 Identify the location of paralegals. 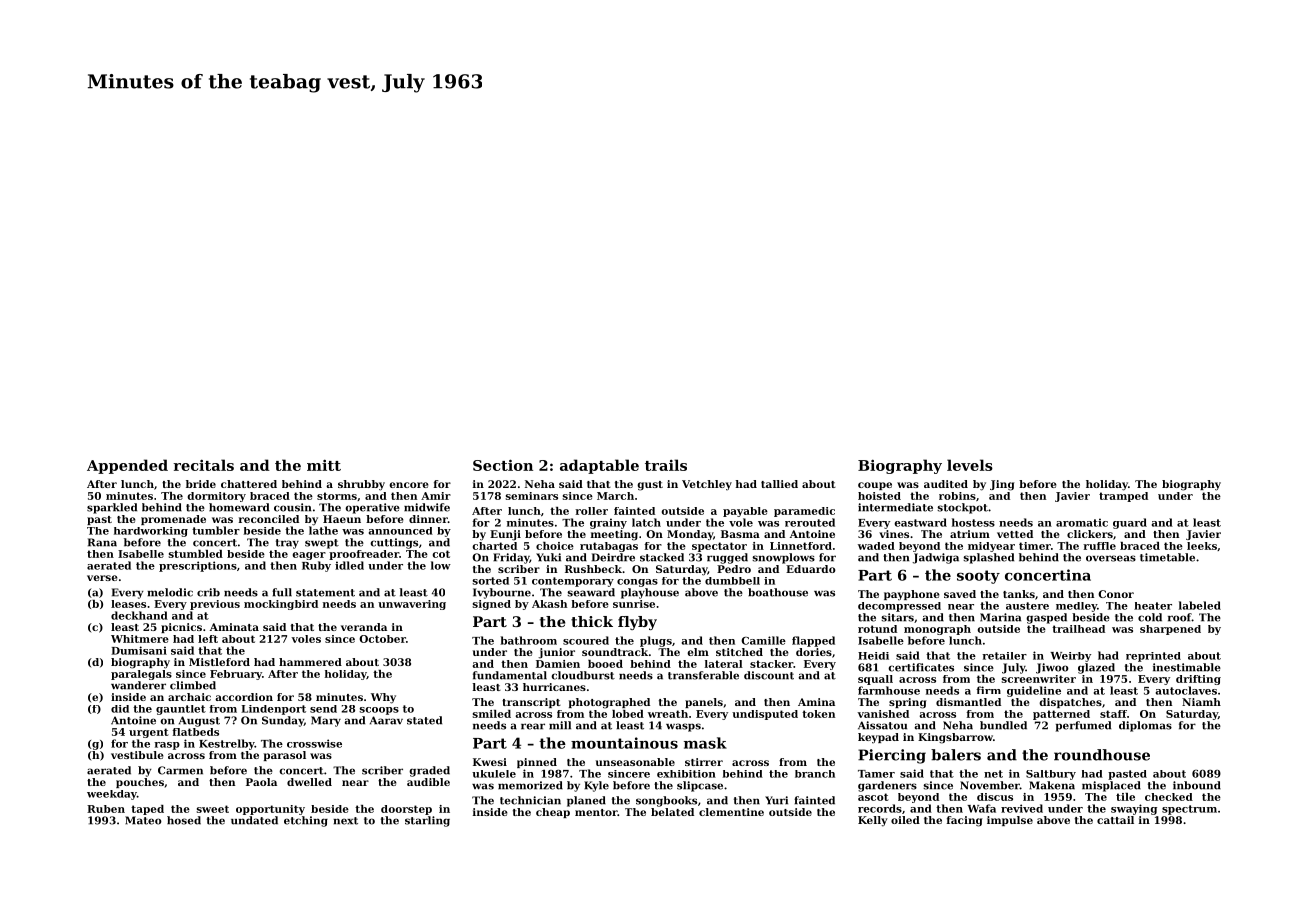
(141, 675).
